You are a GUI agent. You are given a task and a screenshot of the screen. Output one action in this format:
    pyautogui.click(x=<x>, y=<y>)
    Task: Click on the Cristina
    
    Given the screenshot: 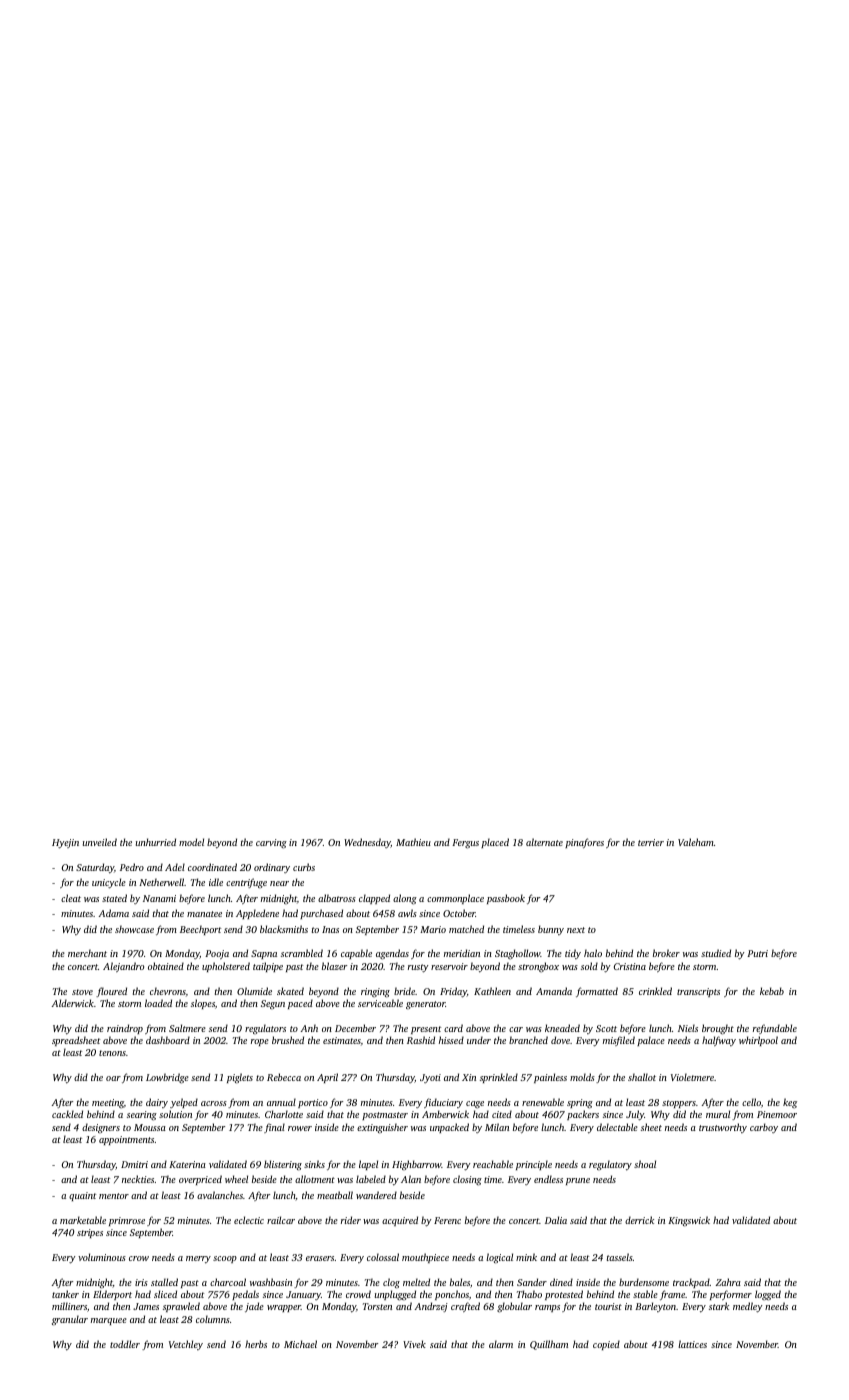 What is the action you would take?
    pyautogui.click(x=630, y=966)
